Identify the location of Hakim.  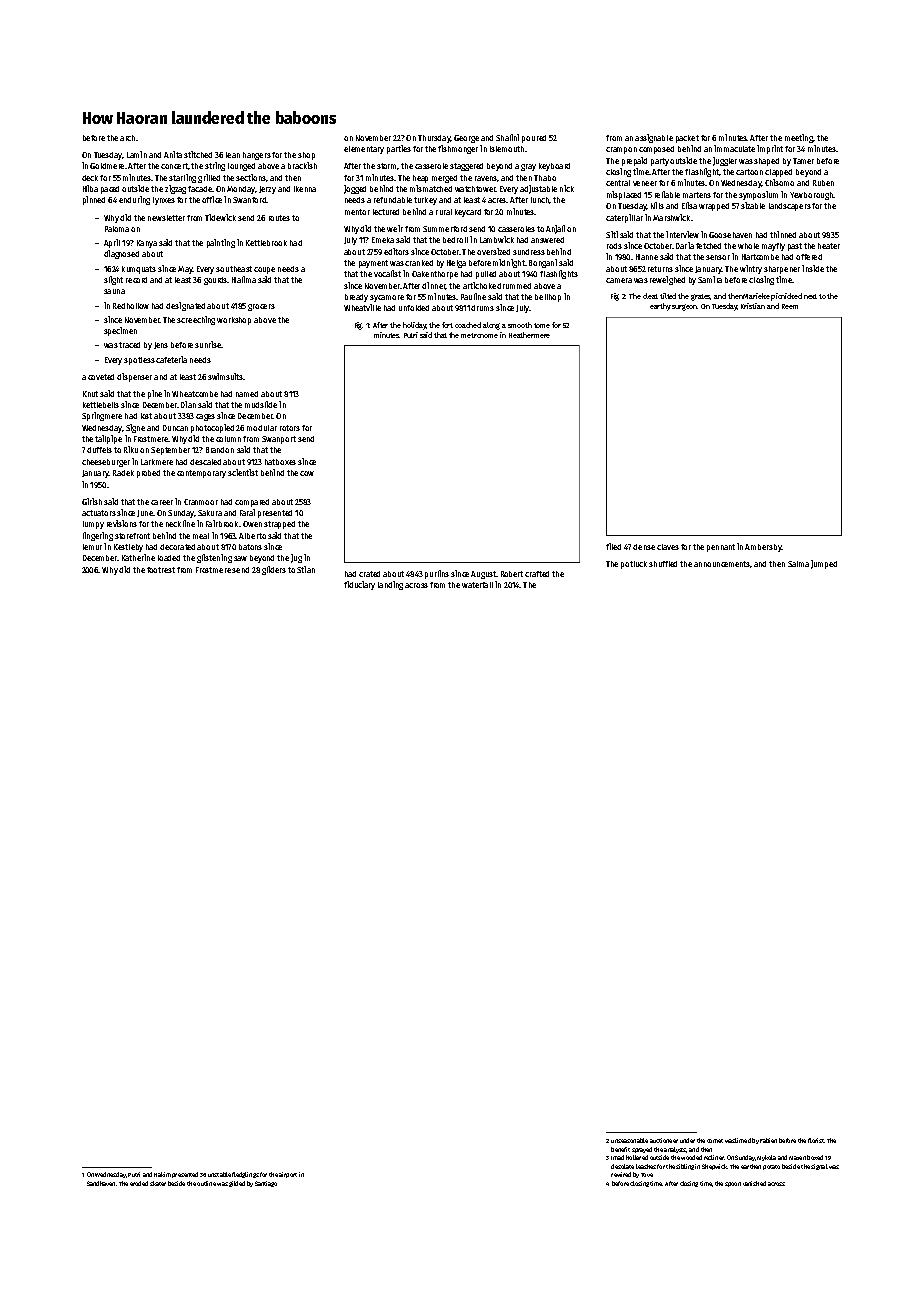
(162, 1174).
